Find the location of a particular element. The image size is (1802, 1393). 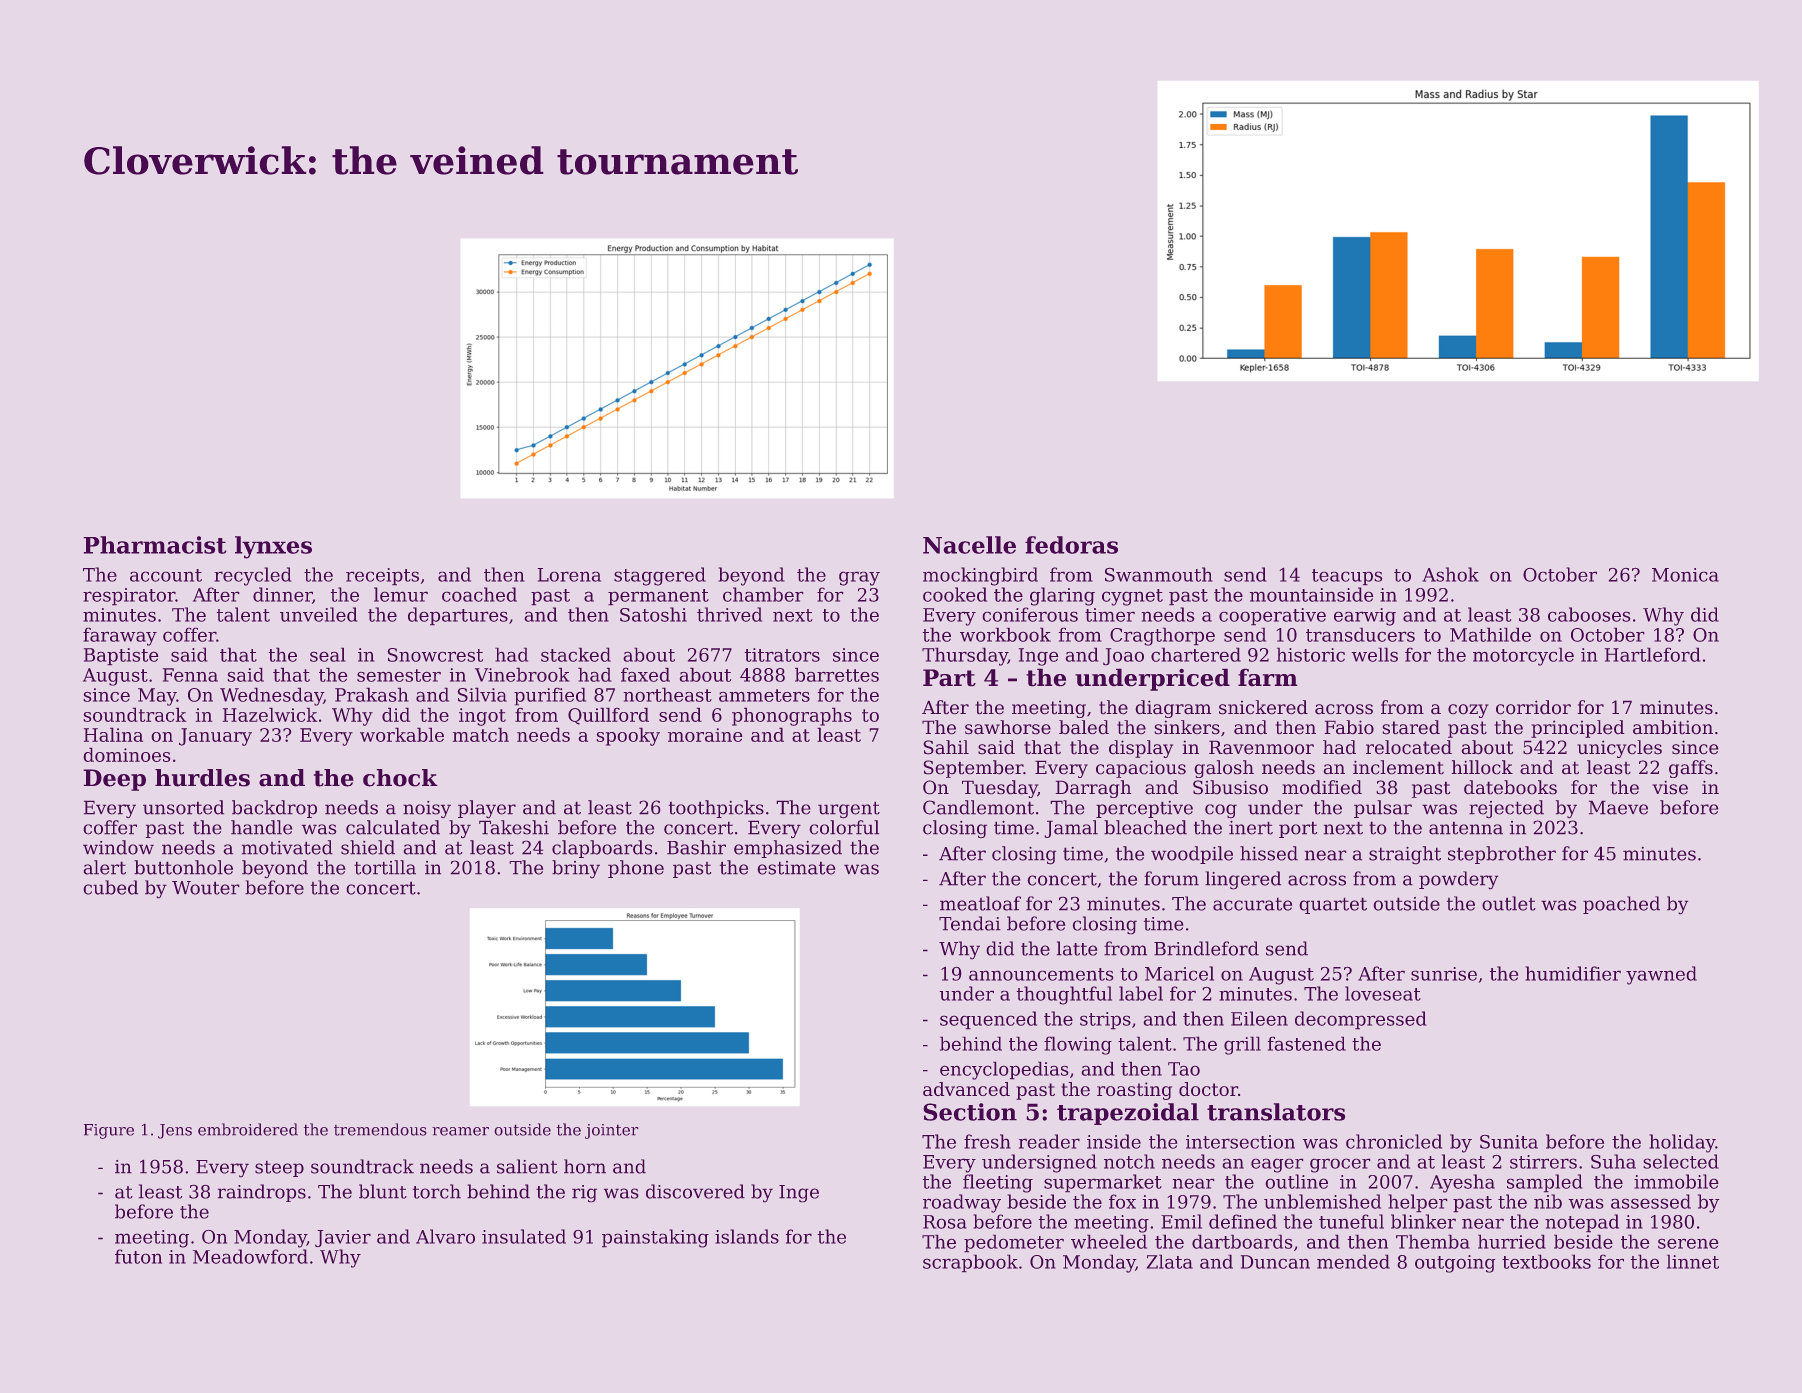

Brindleford is located at coordinates (1206, 948).
